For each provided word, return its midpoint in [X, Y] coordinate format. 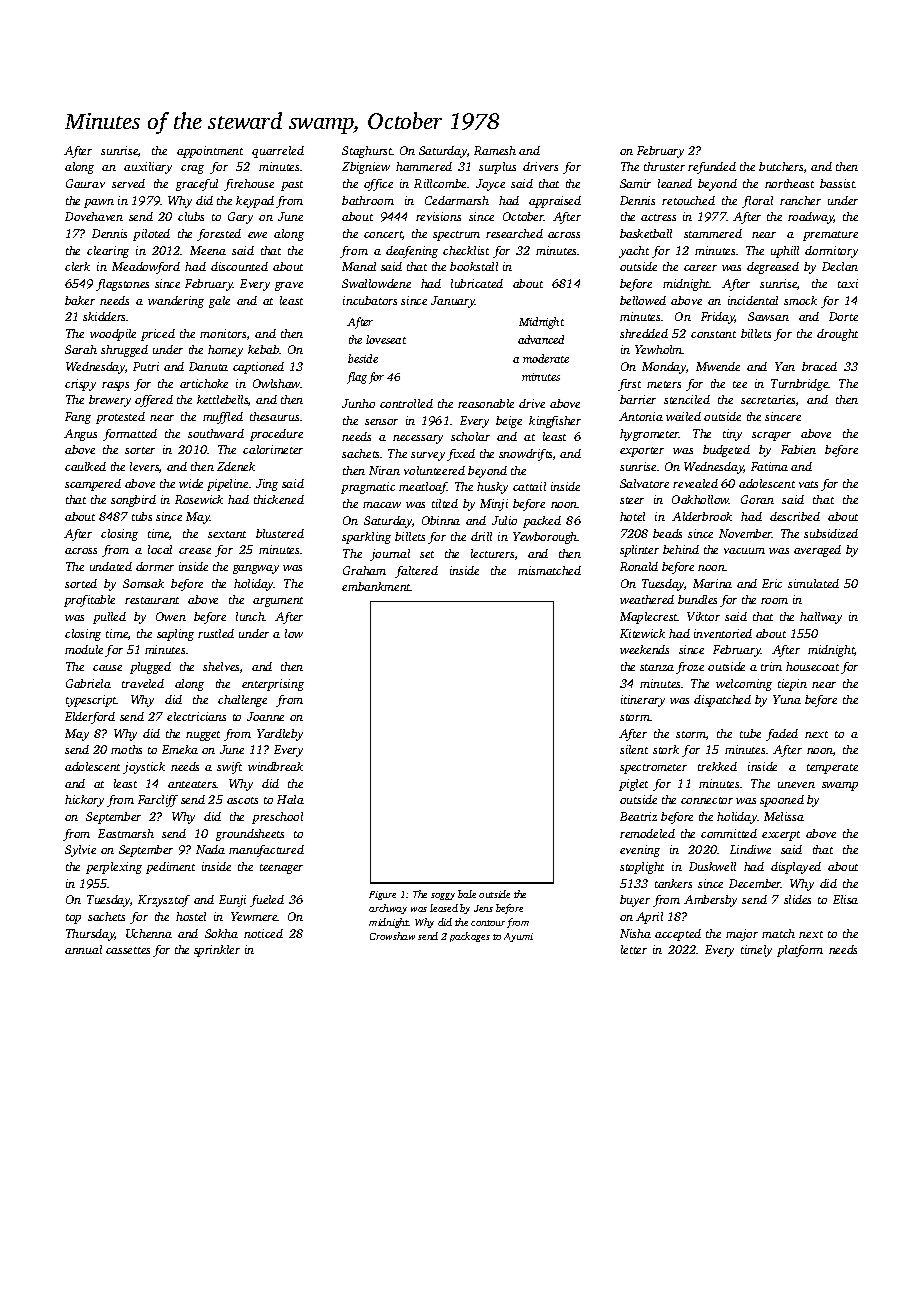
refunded [712, 168]
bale [467, 894]
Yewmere [254, 916]
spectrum [456, 236]
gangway [256, 569]
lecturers [492, 553]
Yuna [787, 699]
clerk [77, 266]
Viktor [703, 616]
